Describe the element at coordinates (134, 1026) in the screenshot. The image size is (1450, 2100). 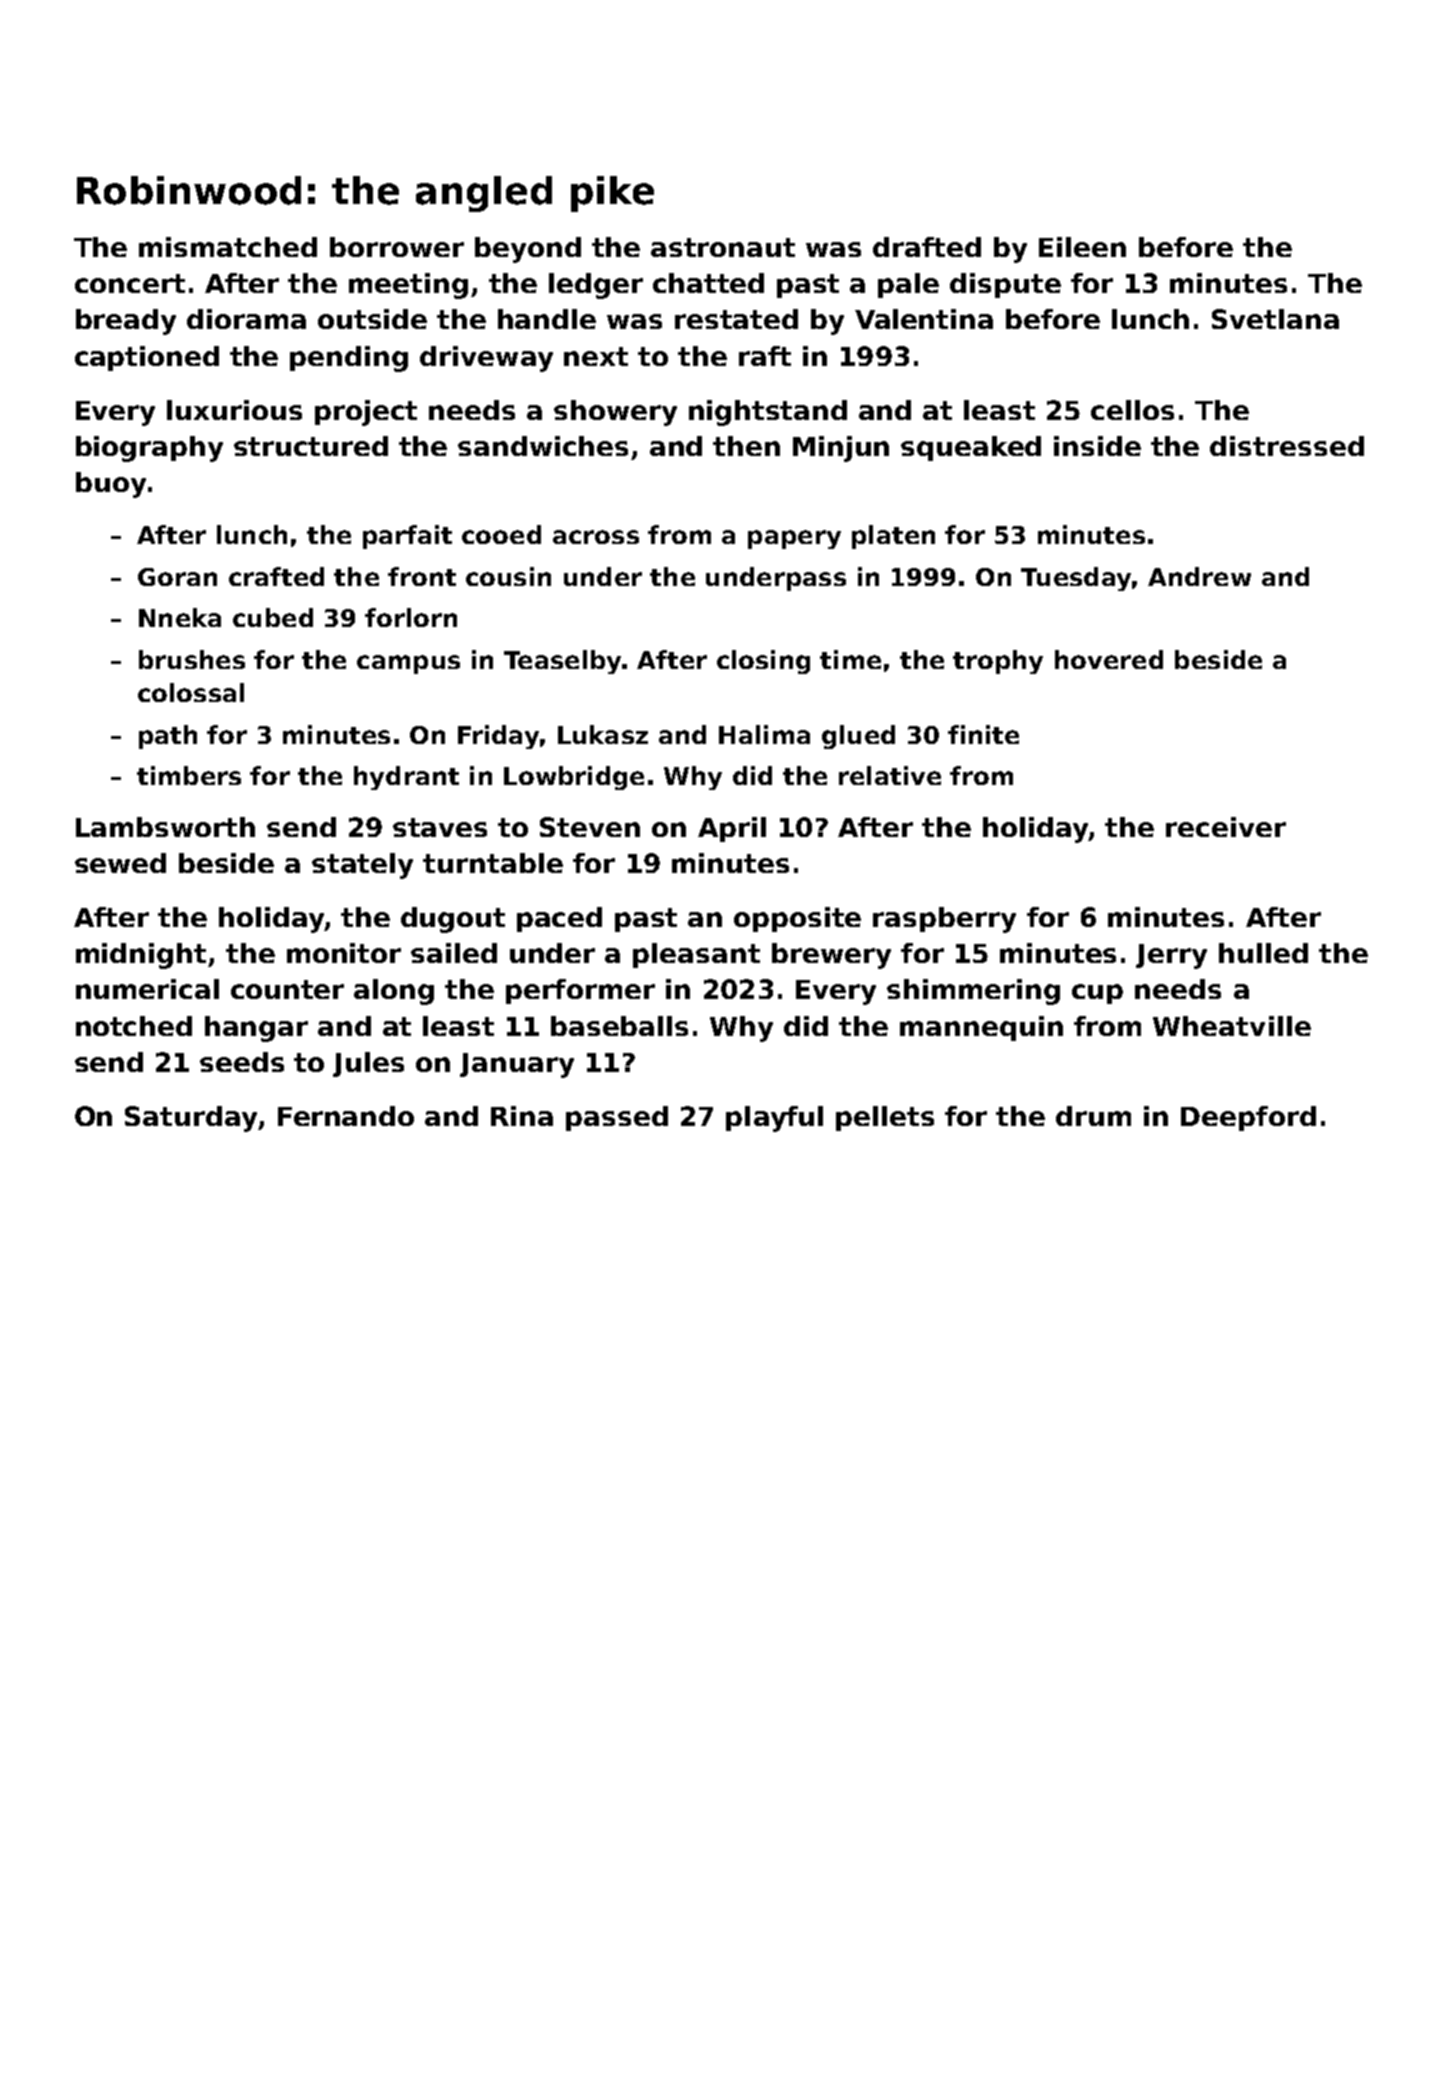
I see `notched` at that location.
